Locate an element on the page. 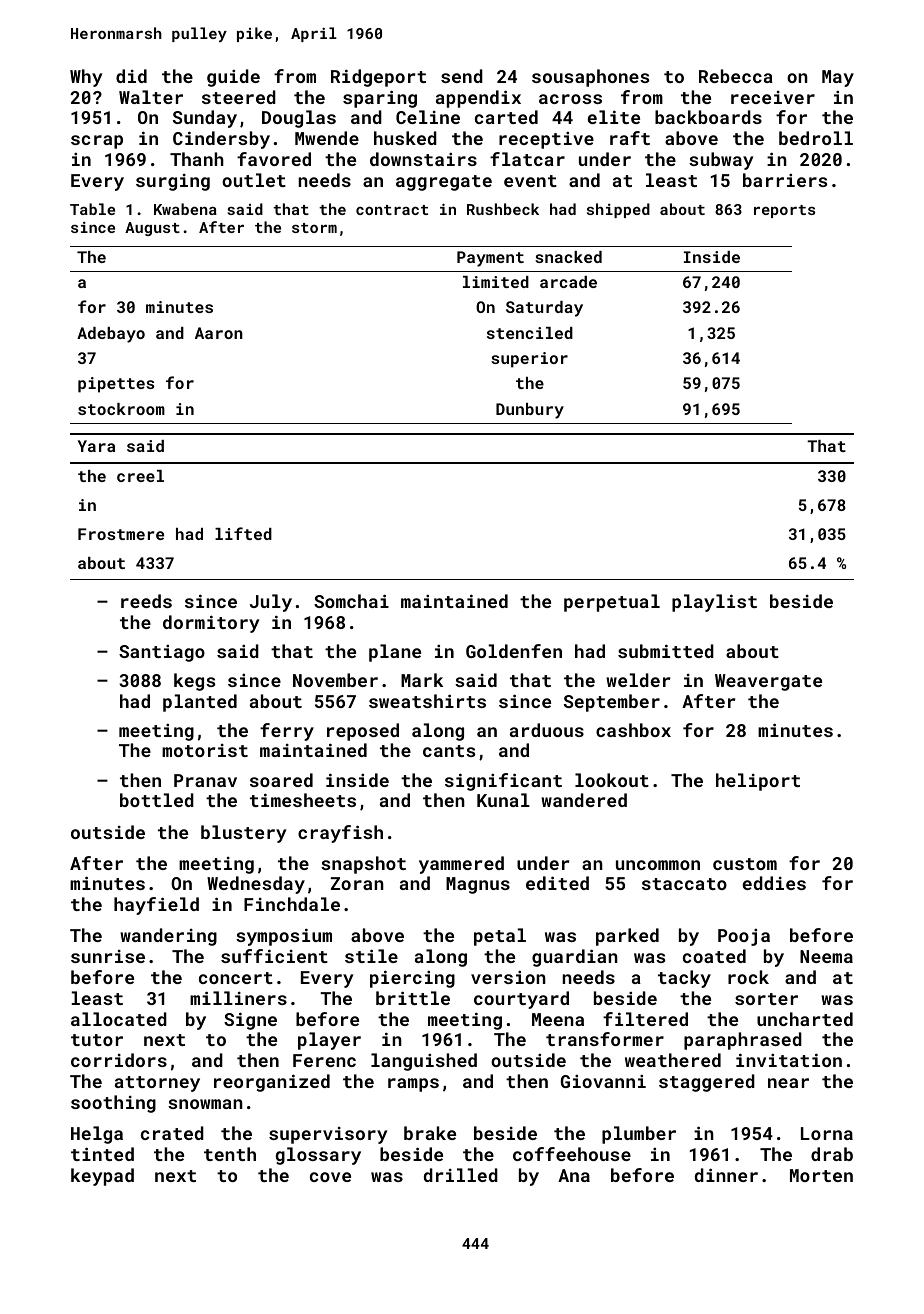  yammered is located at coordinates (461, 865).
